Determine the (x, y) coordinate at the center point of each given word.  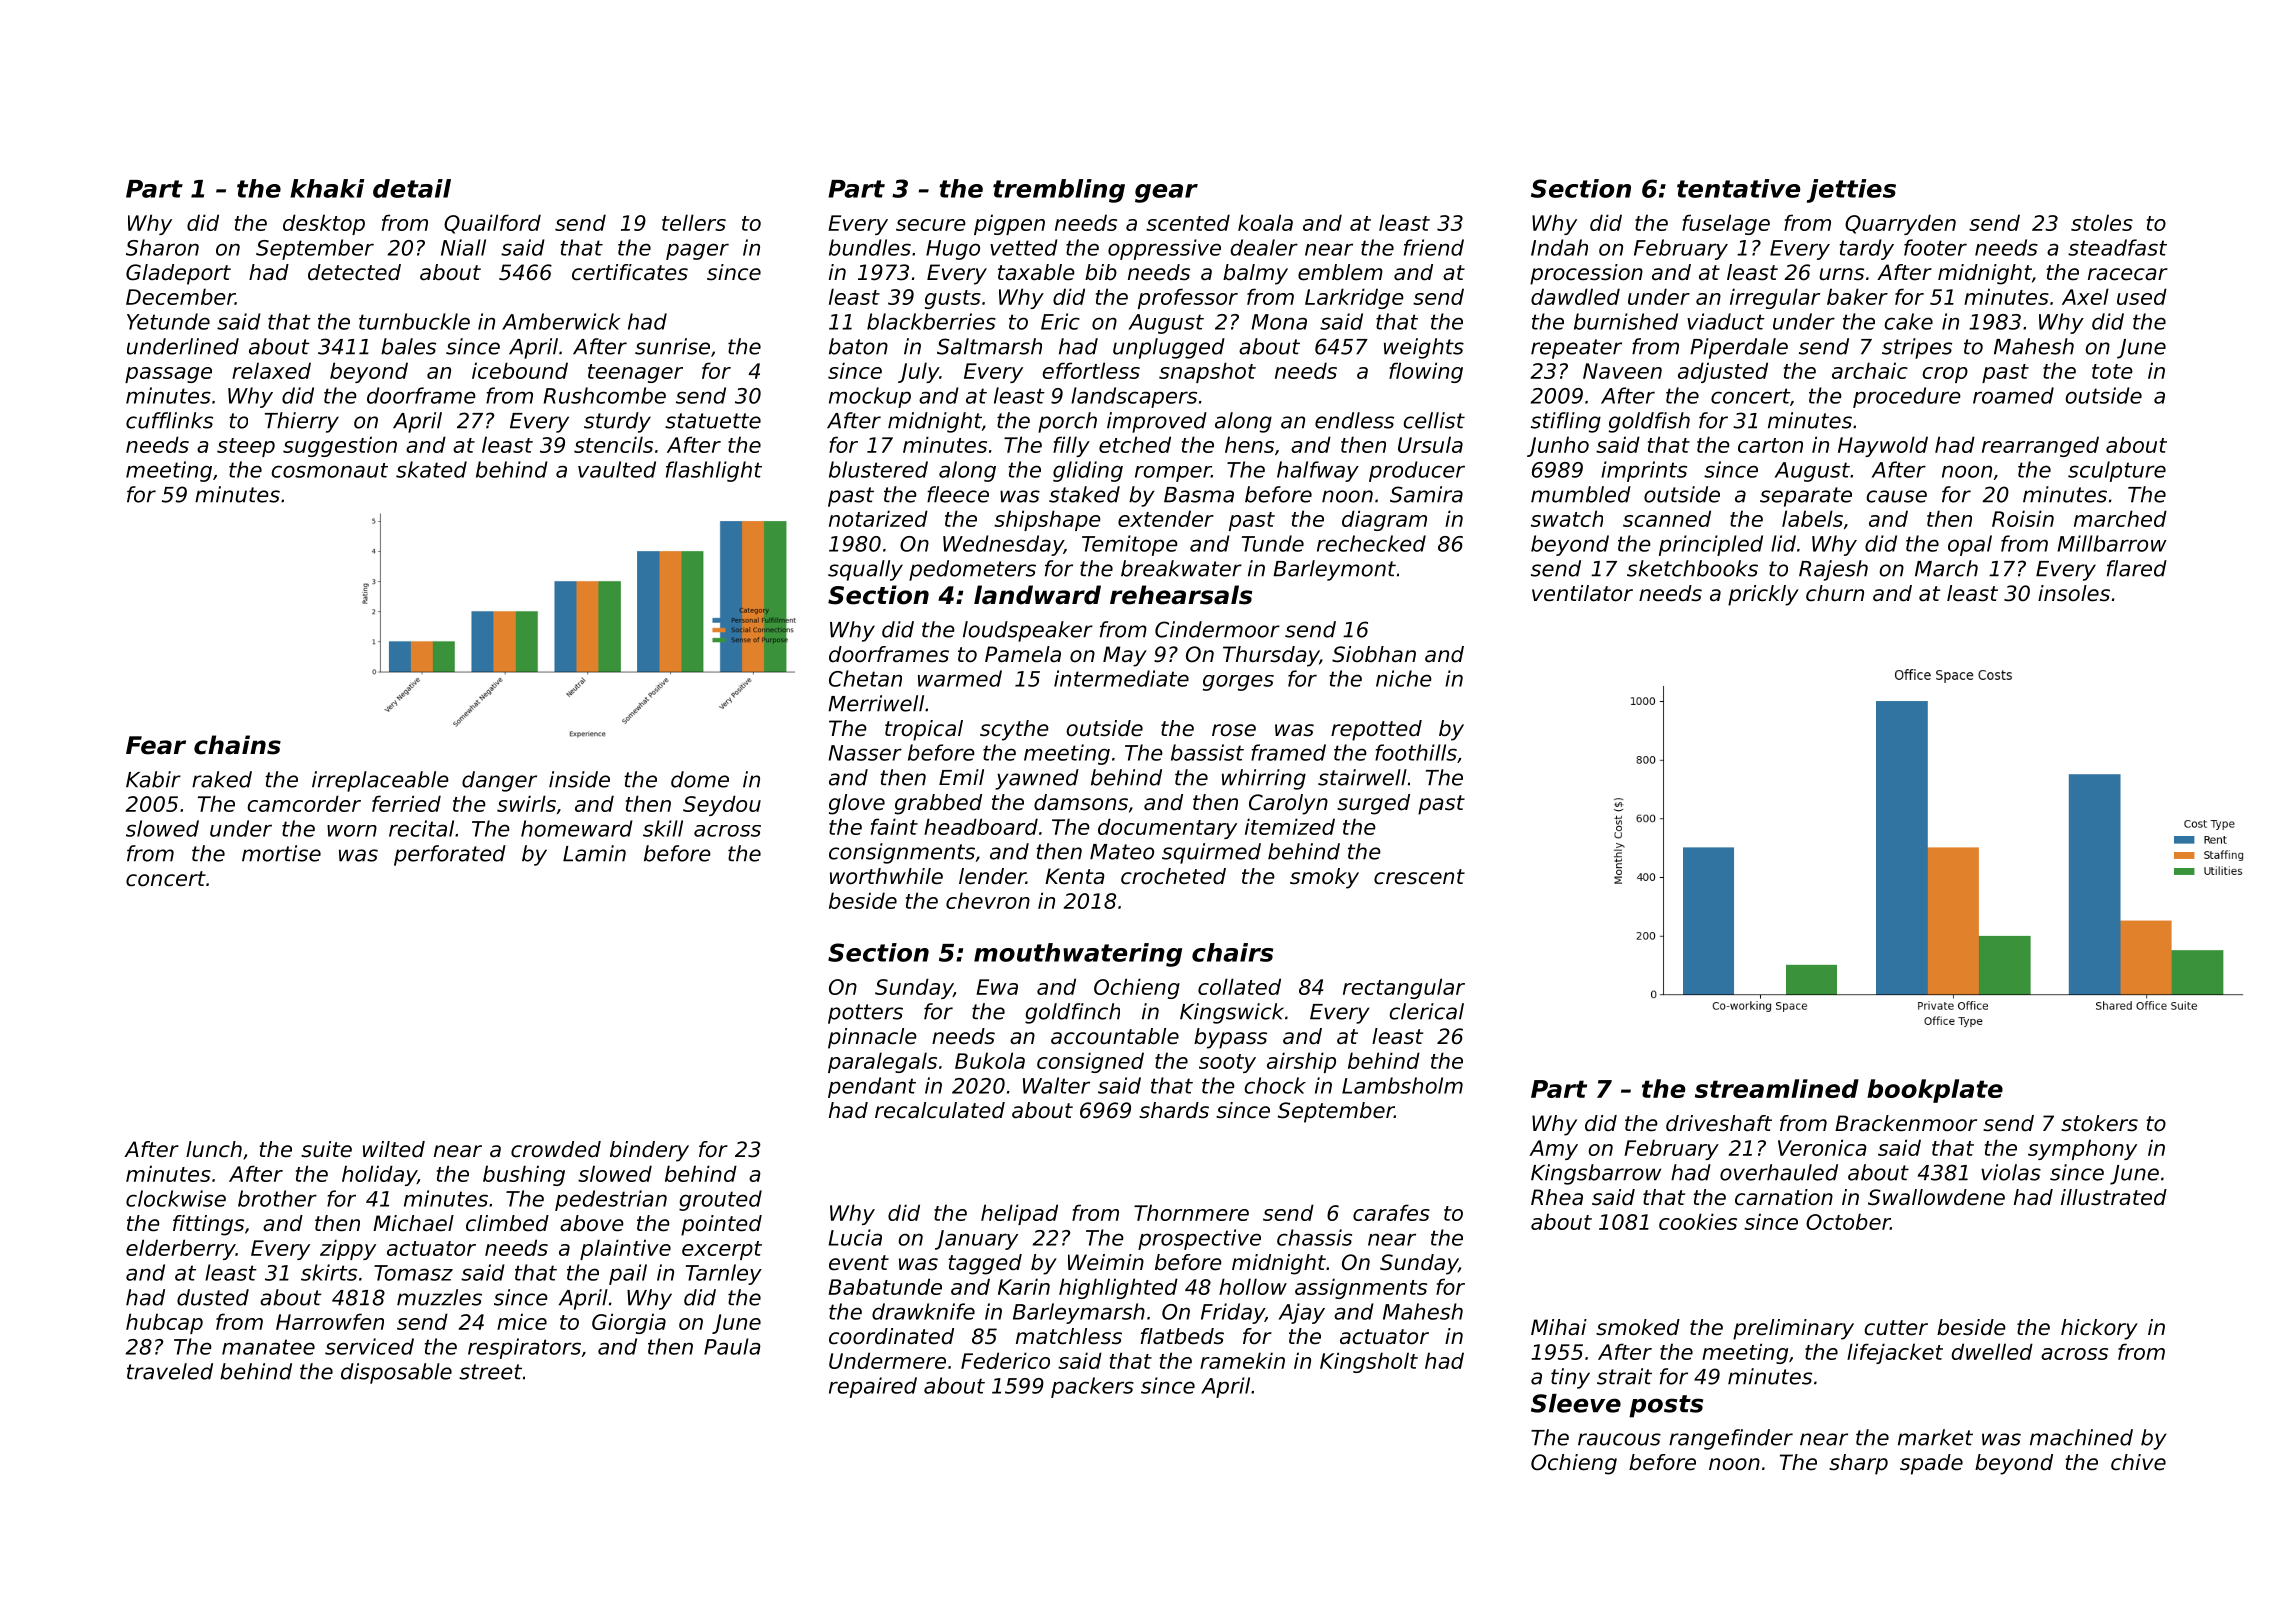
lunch (214, 1149)
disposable (396, 1373)
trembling (1059, 191)
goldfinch (1072, 1013)
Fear (156, 745)
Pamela (1023, 654)
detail (412, 188)
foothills (1416, 752)
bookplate (1935, 1091)
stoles (2102, 222)
